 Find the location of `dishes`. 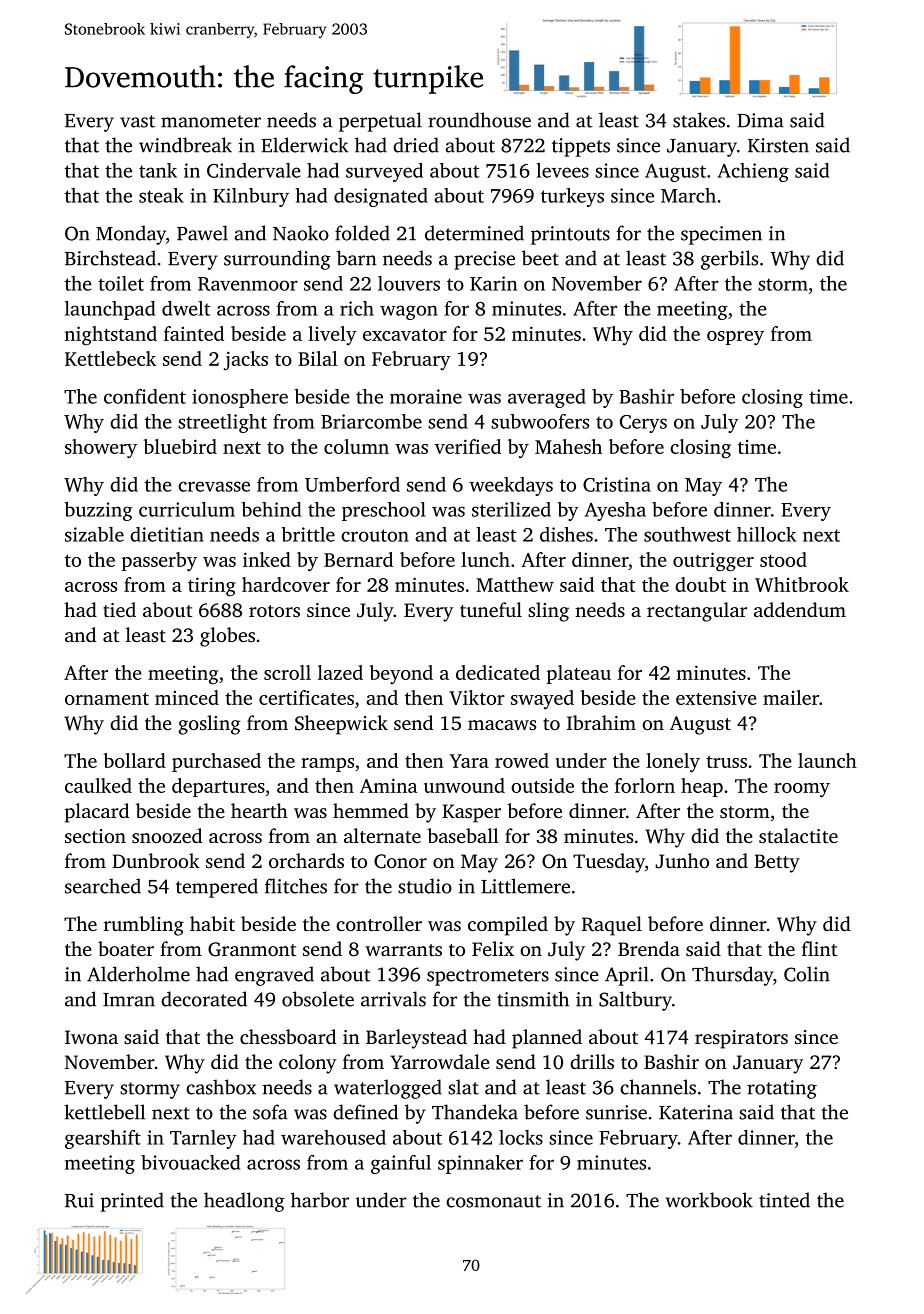

dishes is located at coordinates (566, 534).
